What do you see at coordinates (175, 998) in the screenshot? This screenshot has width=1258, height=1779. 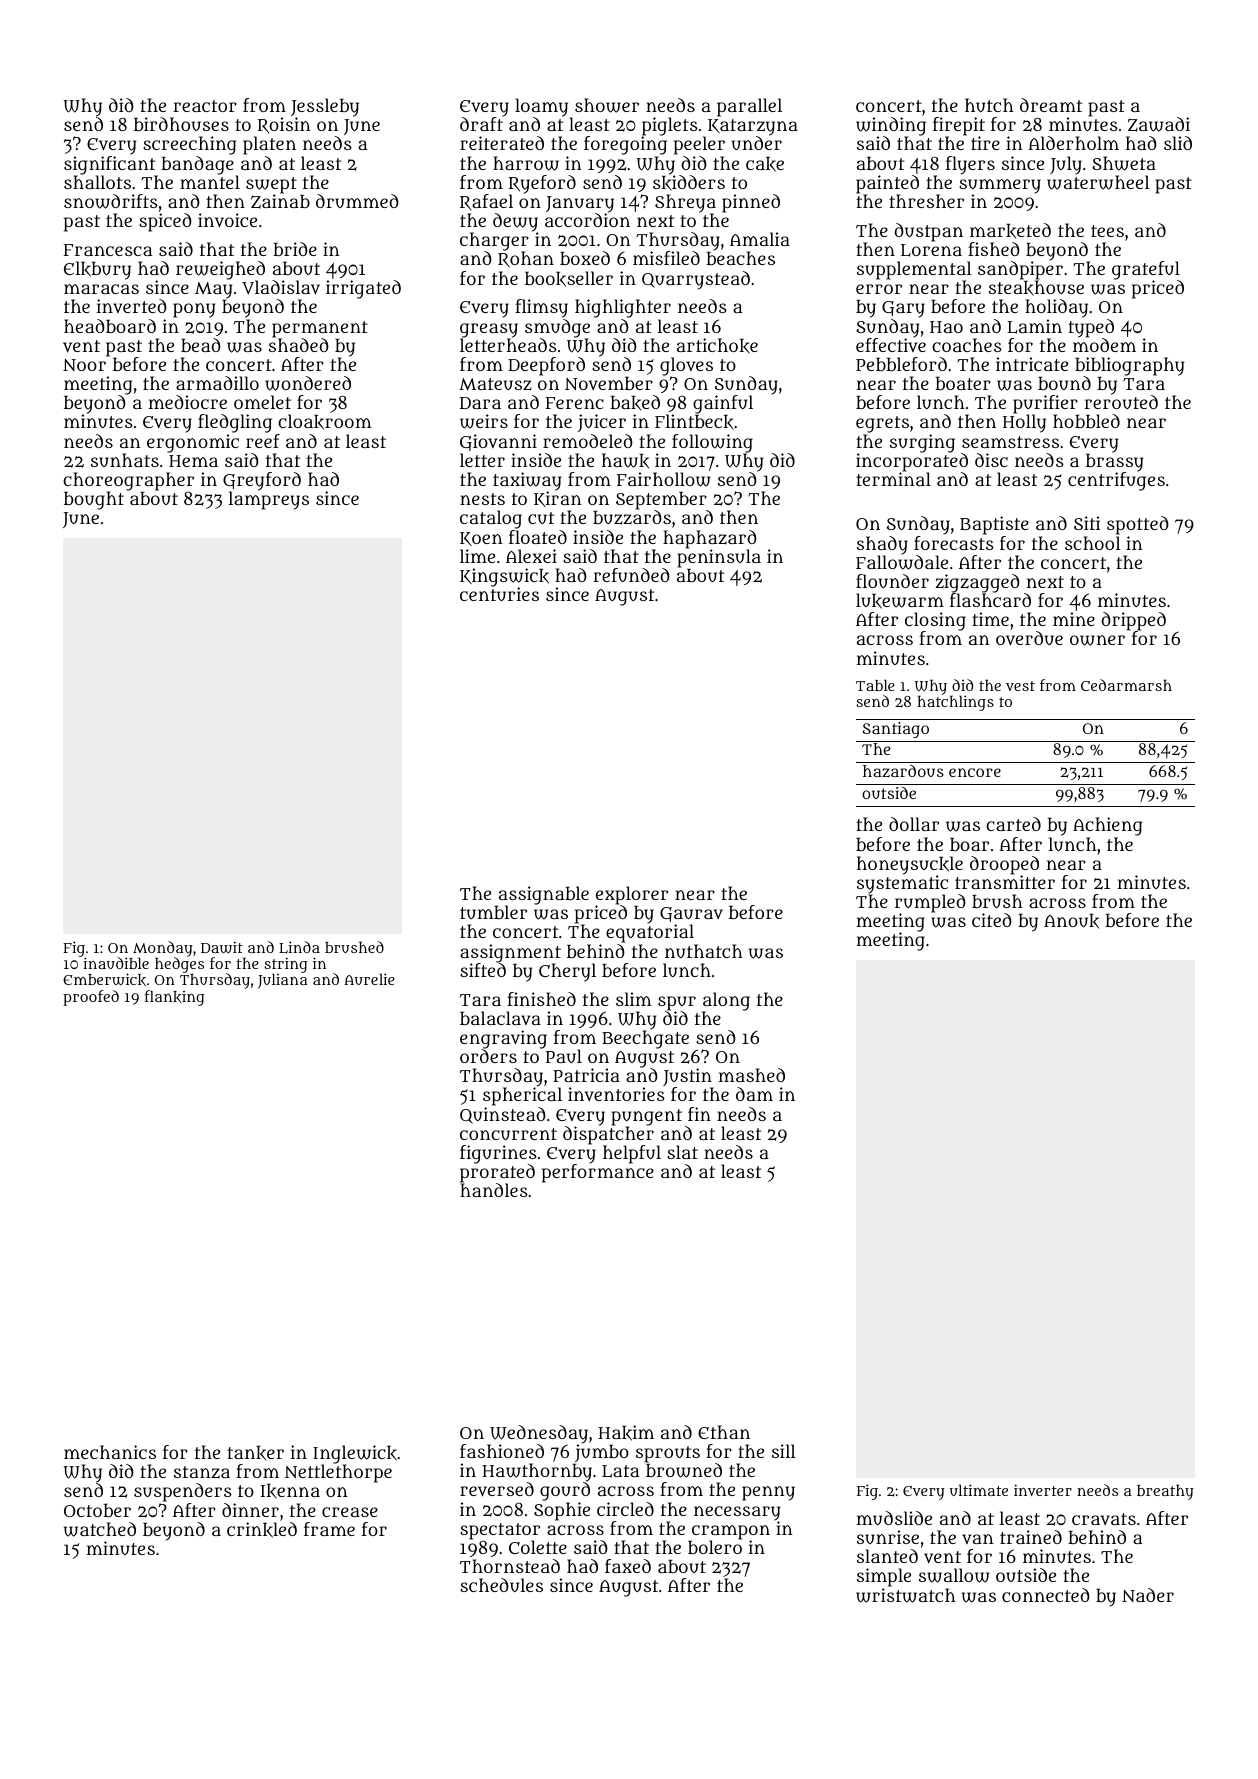 I see `flanking` at bounding box center [175, 998].
